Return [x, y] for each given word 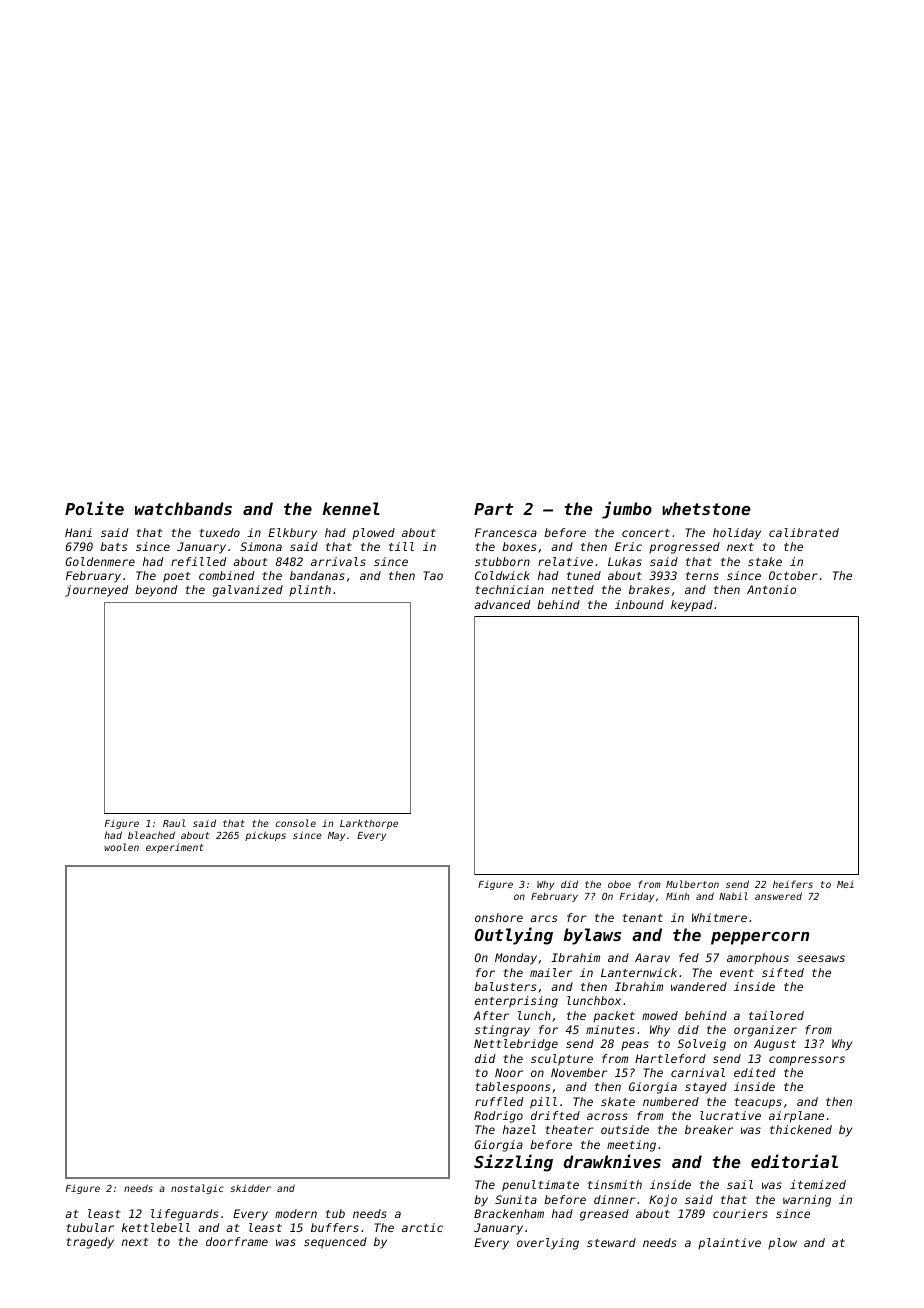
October [793, 575]
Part [494, 509]
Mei [845, 884]
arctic [422, 1227]
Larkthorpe [369, 824]
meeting [631, 1146]
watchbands [183, 508]
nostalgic [197, 1189]
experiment [174, 848]
